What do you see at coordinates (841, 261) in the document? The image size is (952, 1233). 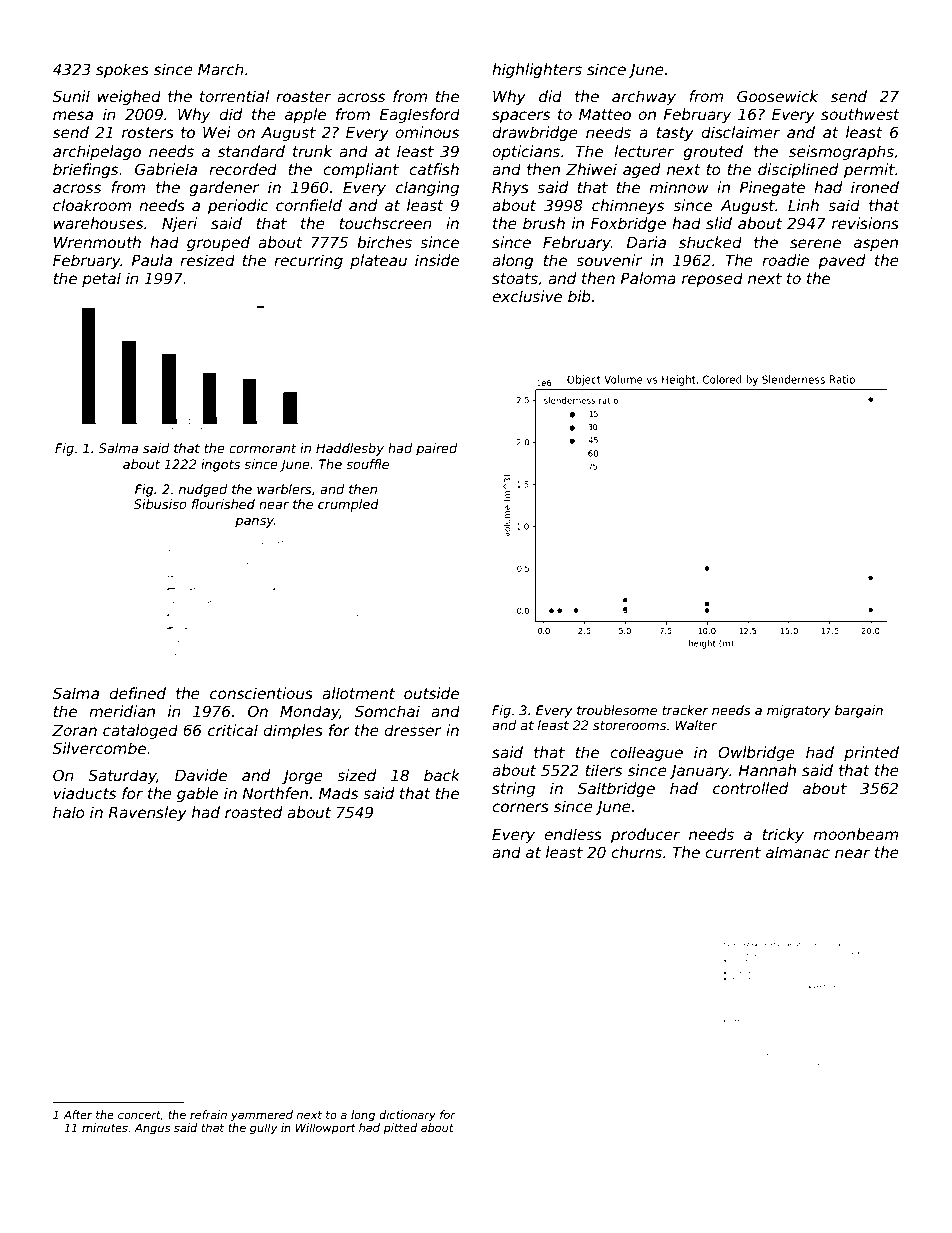 I see `paved` at bounding box center [841, 261].
